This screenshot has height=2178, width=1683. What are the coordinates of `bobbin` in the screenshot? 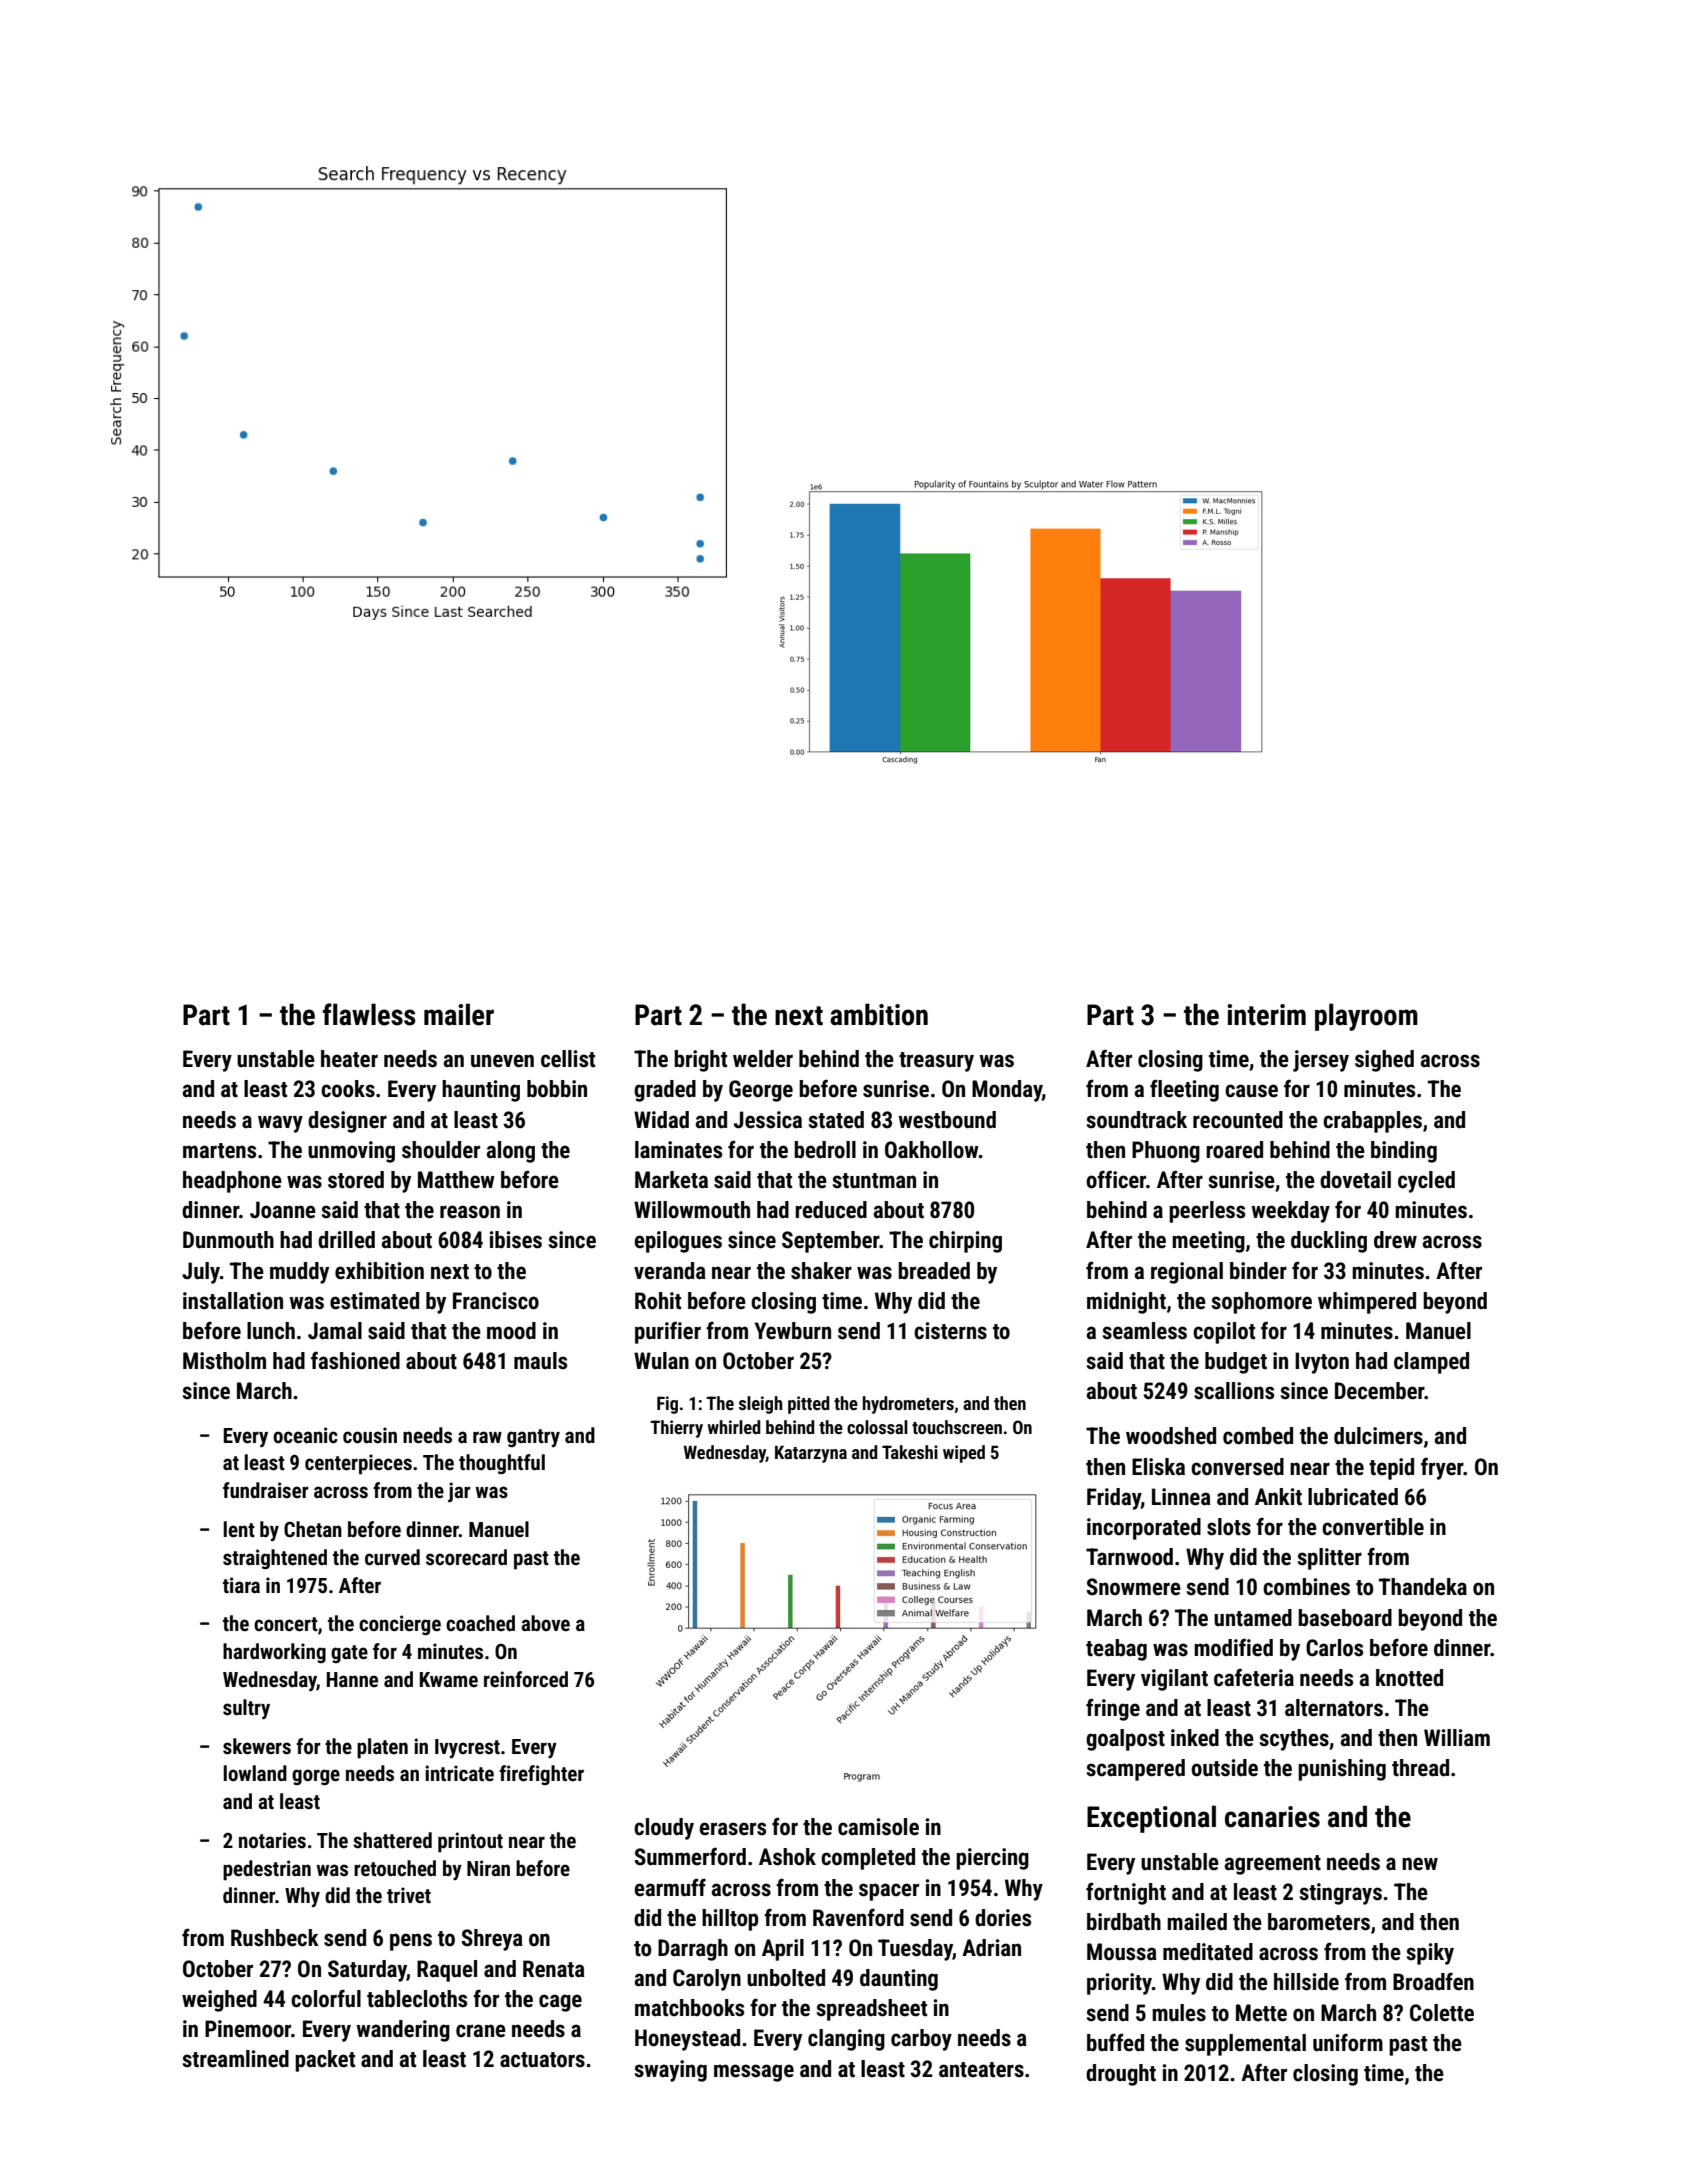 It's located at (557, 1089).
